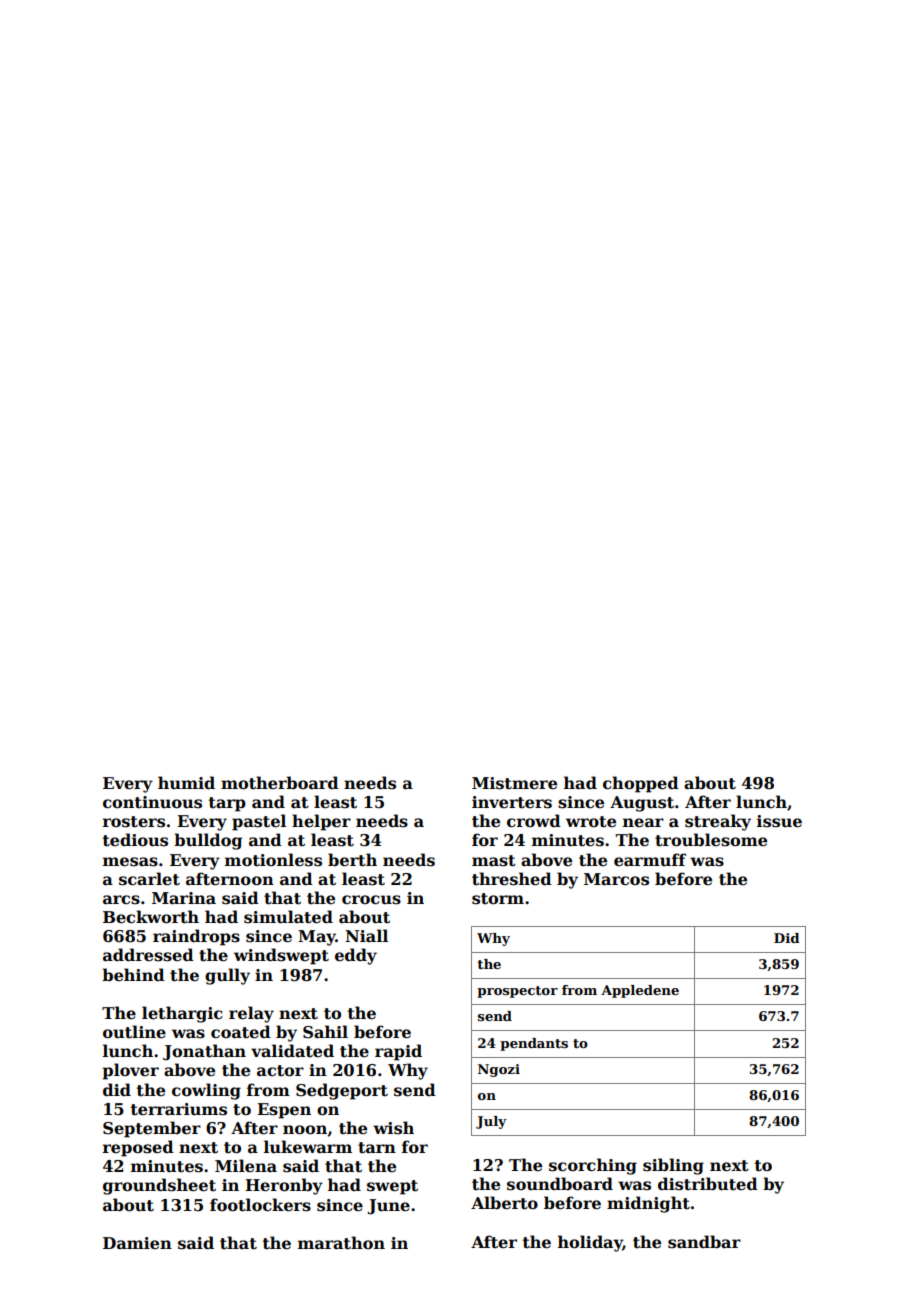  What do you see at coordinates (779, 821) in the screenshot?
I see `issue` at bounding box center [779, 821].
